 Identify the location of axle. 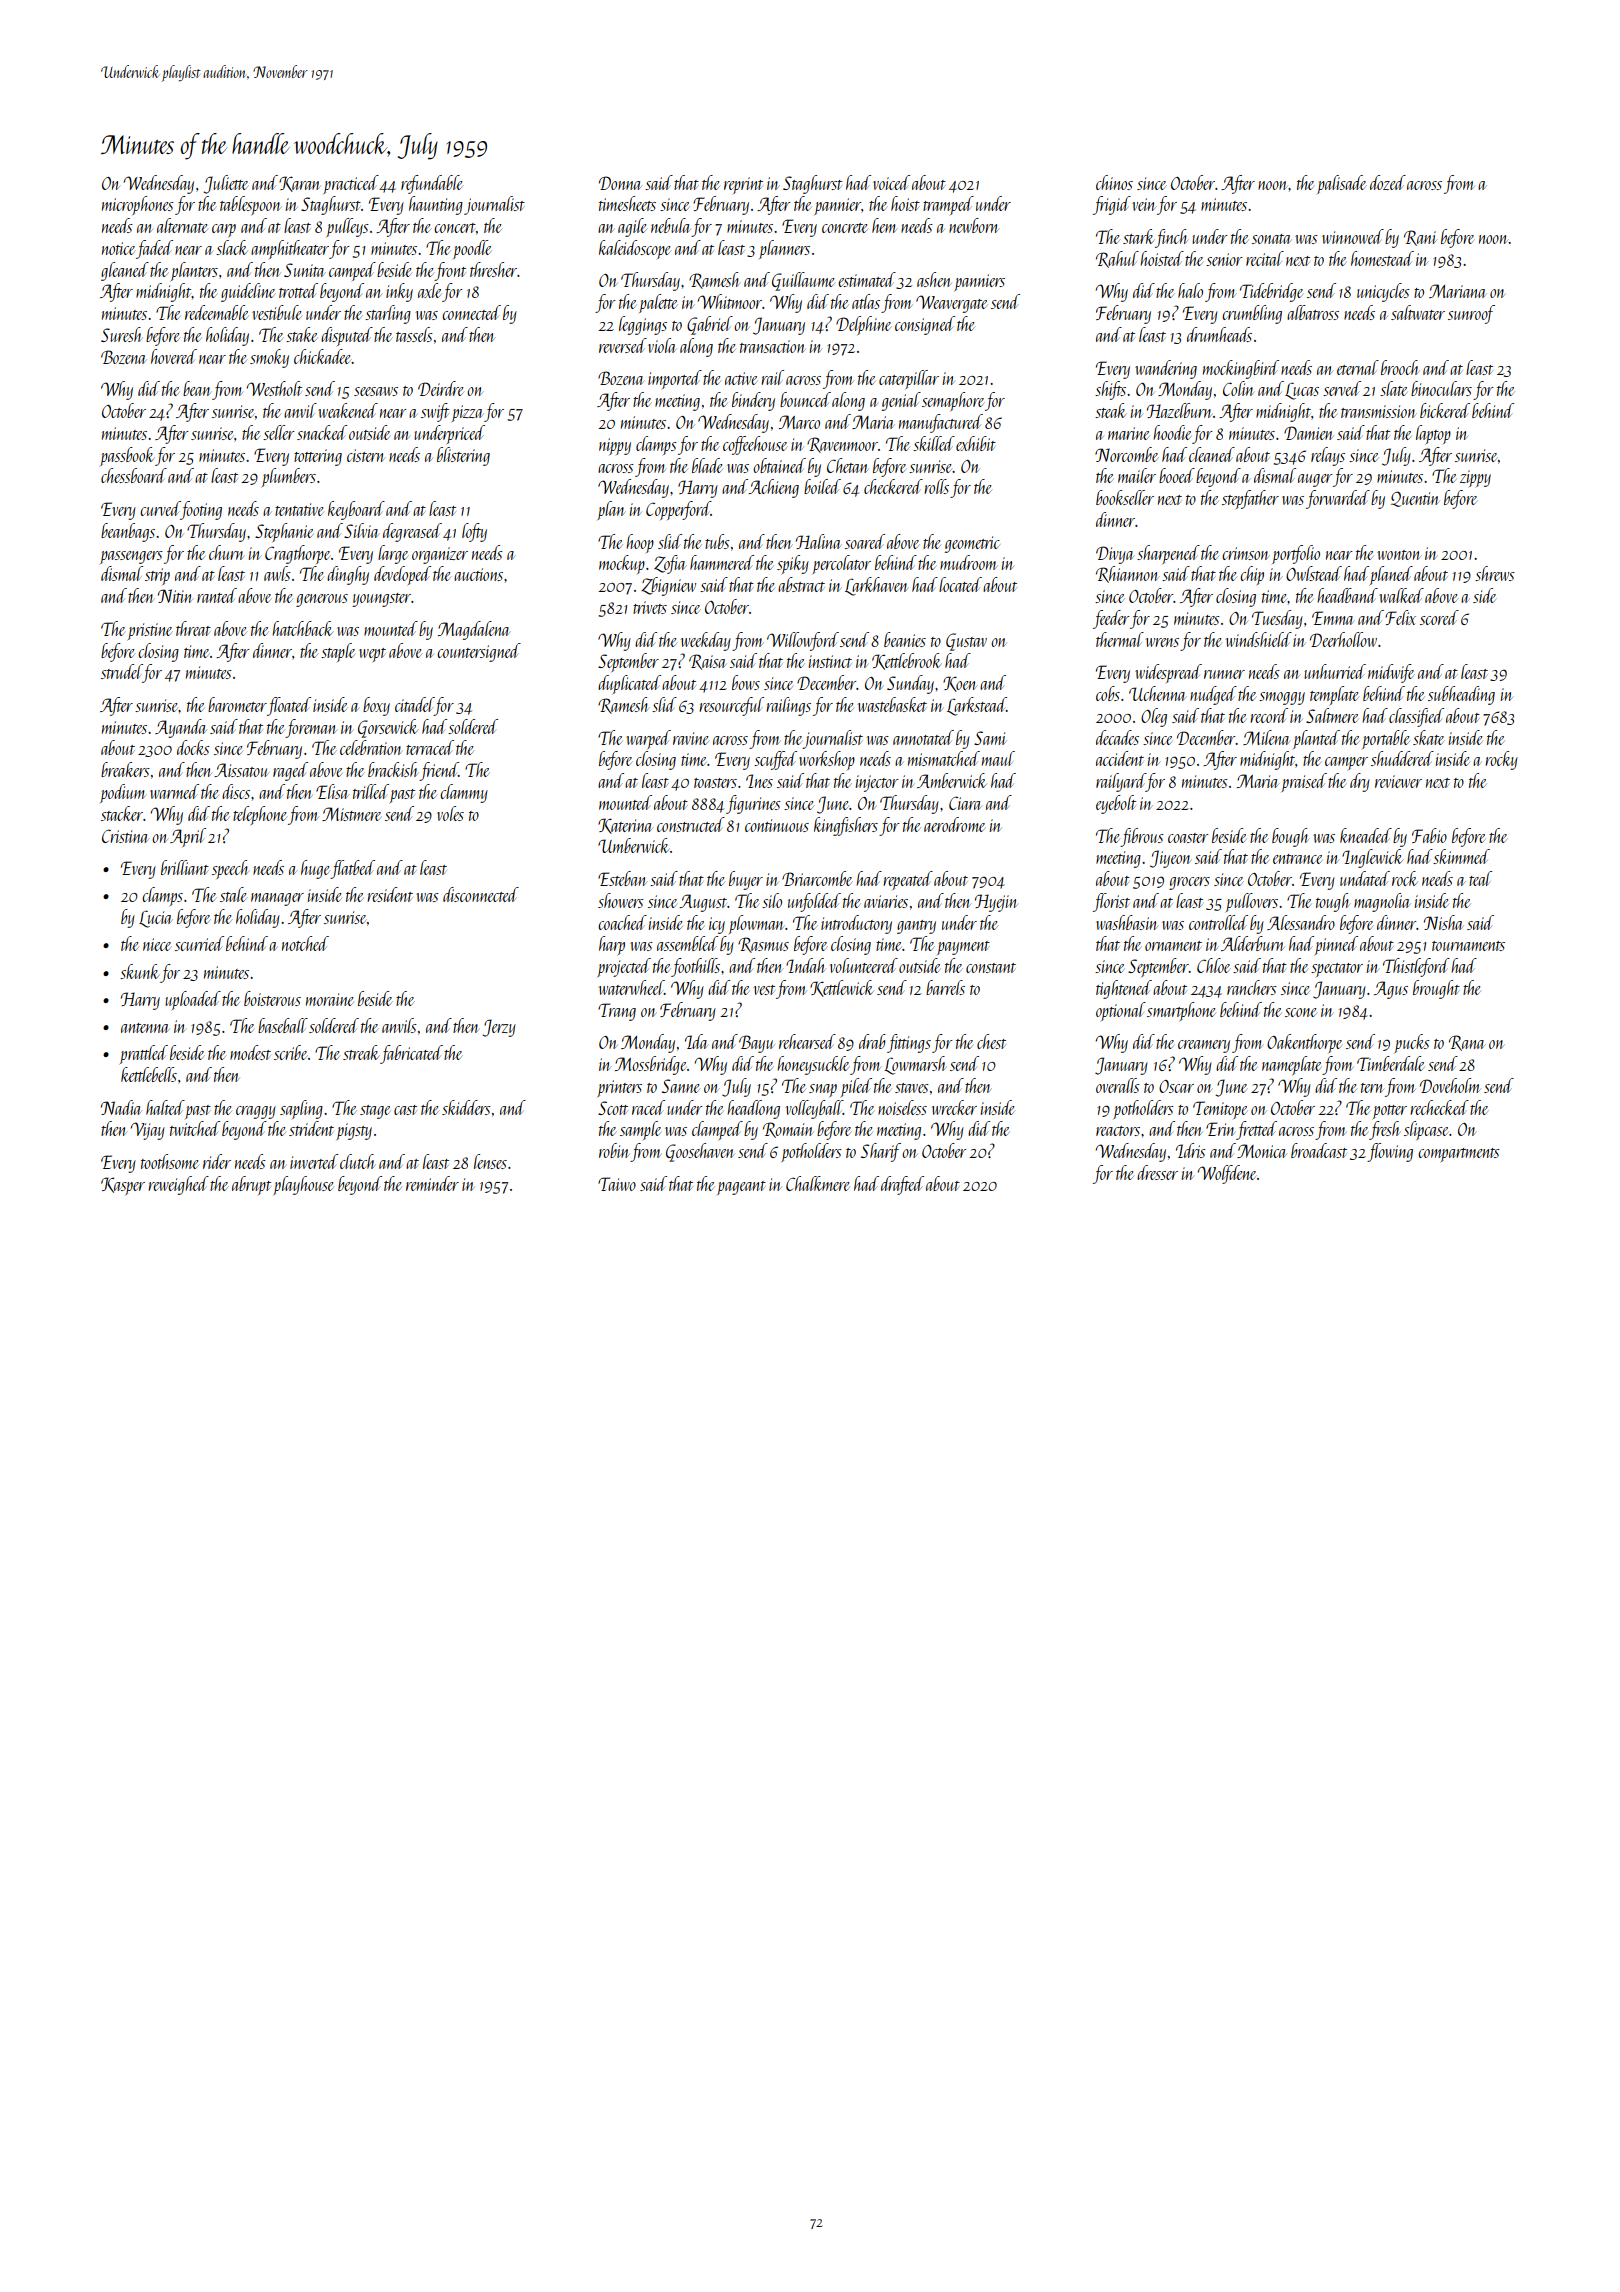
(429, 290).
